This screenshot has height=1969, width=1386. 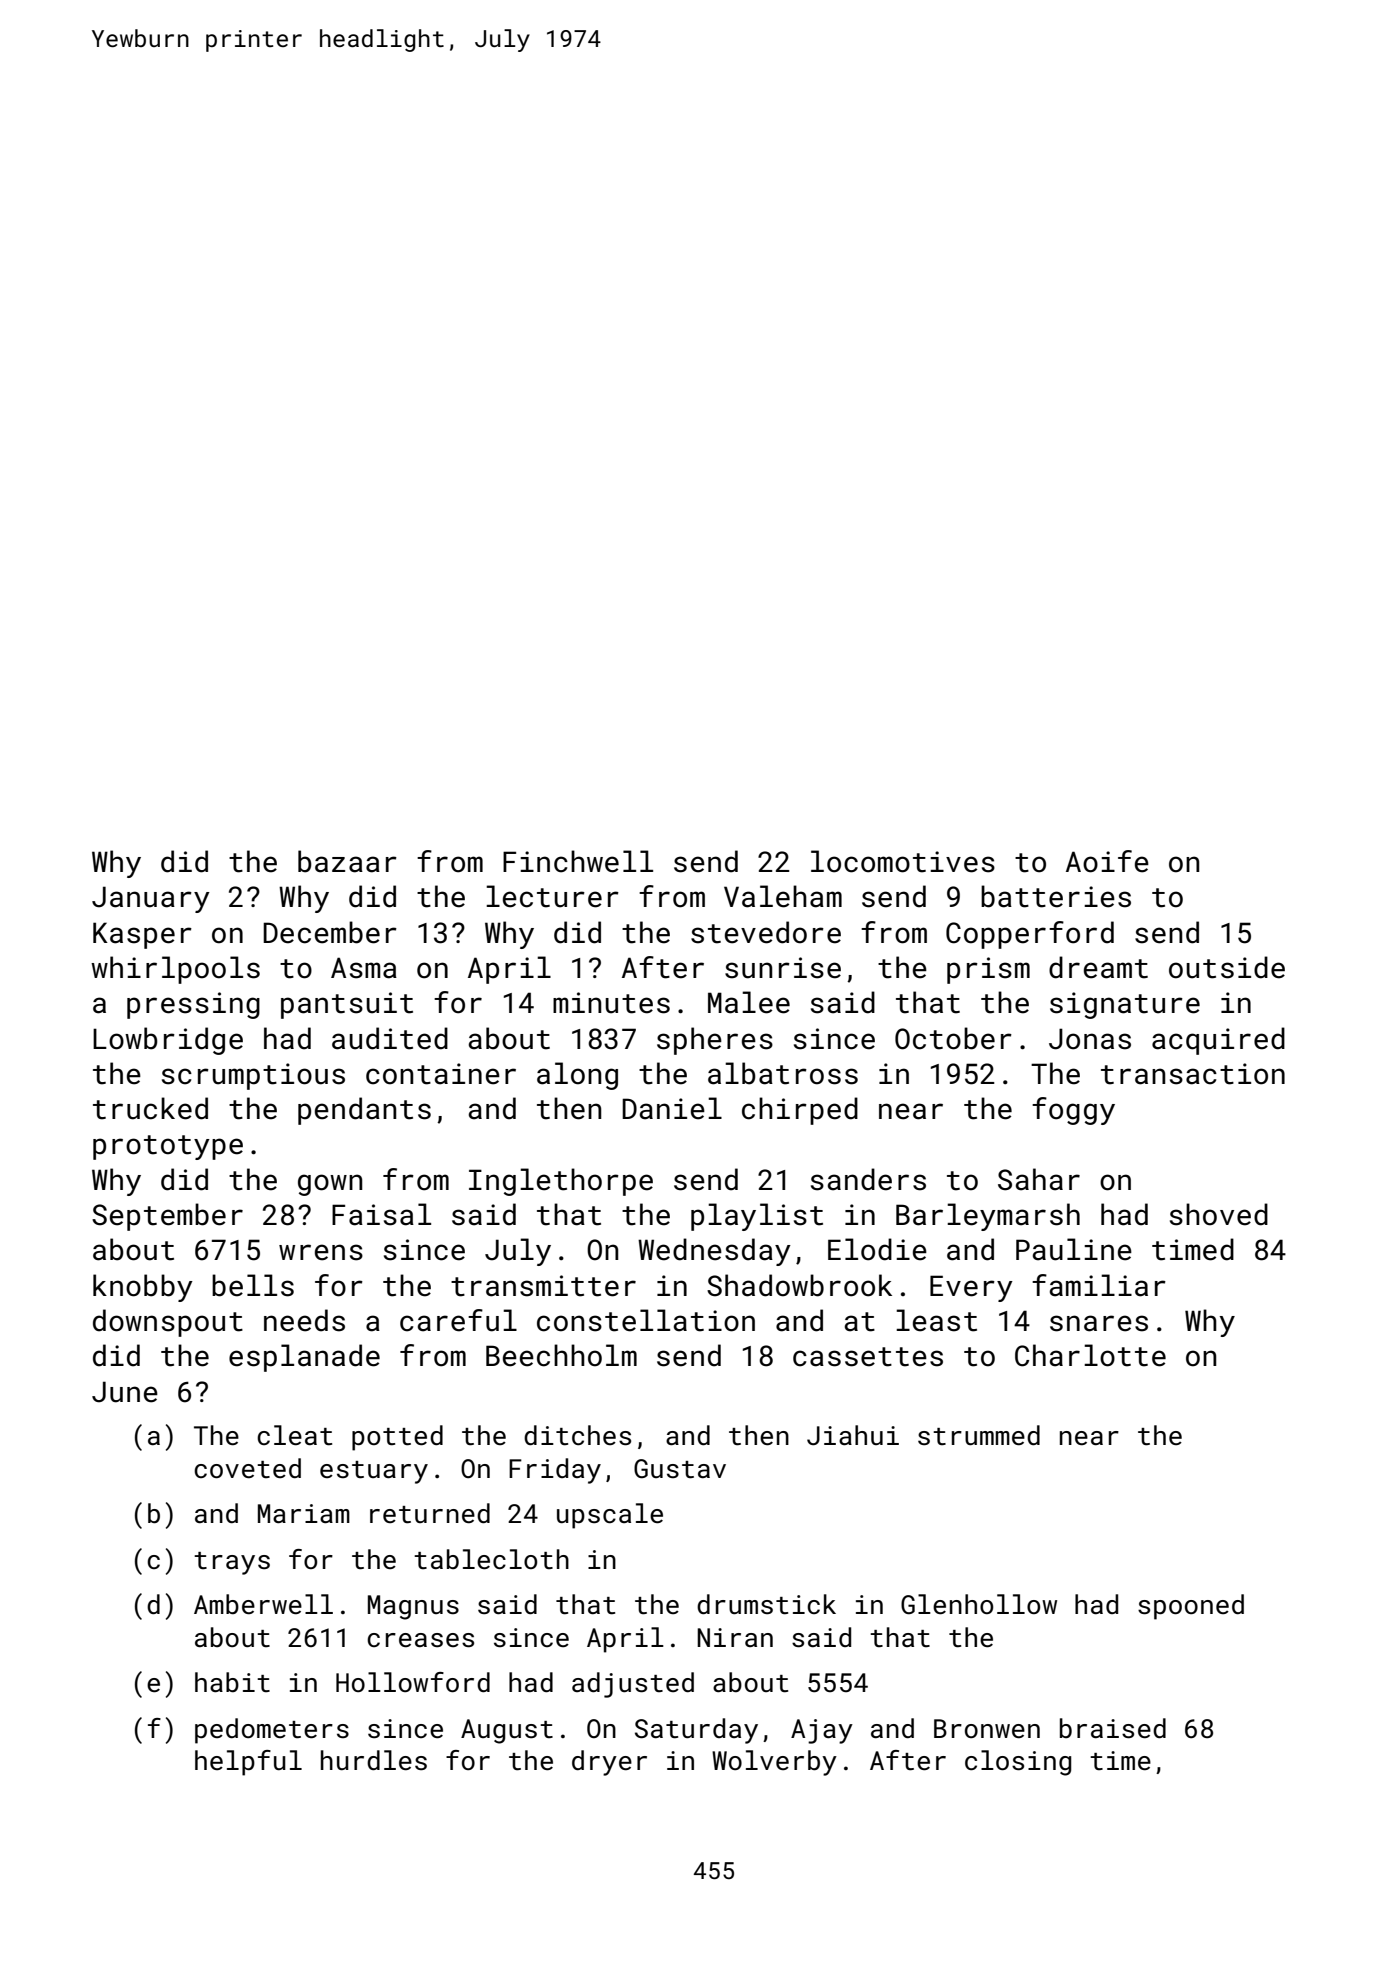 What do you see at coordinates (714, 1252) in the screenshot?
I see `Wednesday` at bounding box center [714, 1252].
